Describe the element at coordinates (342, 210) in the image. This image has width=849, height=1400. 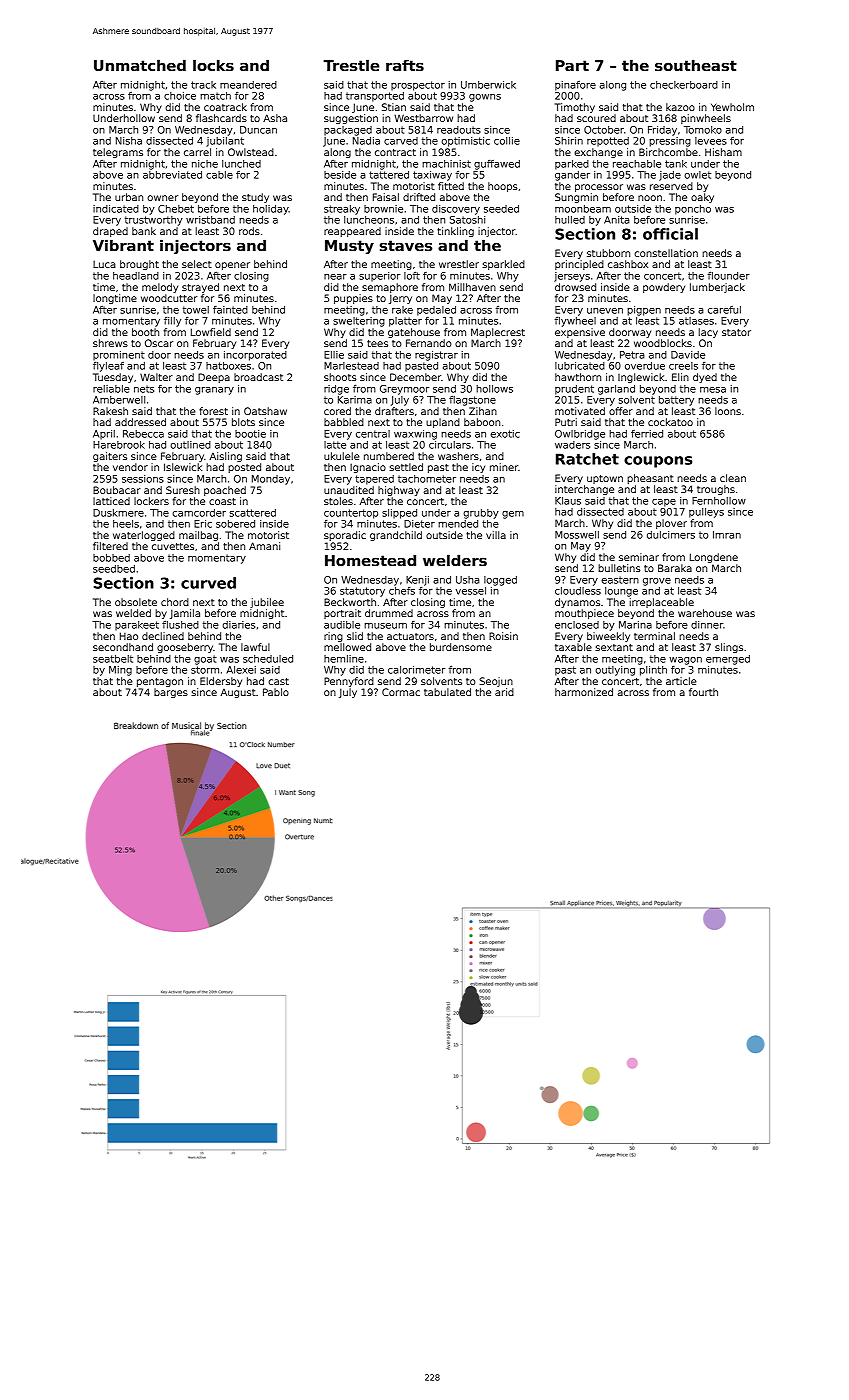
I see `streaky` at that location.
